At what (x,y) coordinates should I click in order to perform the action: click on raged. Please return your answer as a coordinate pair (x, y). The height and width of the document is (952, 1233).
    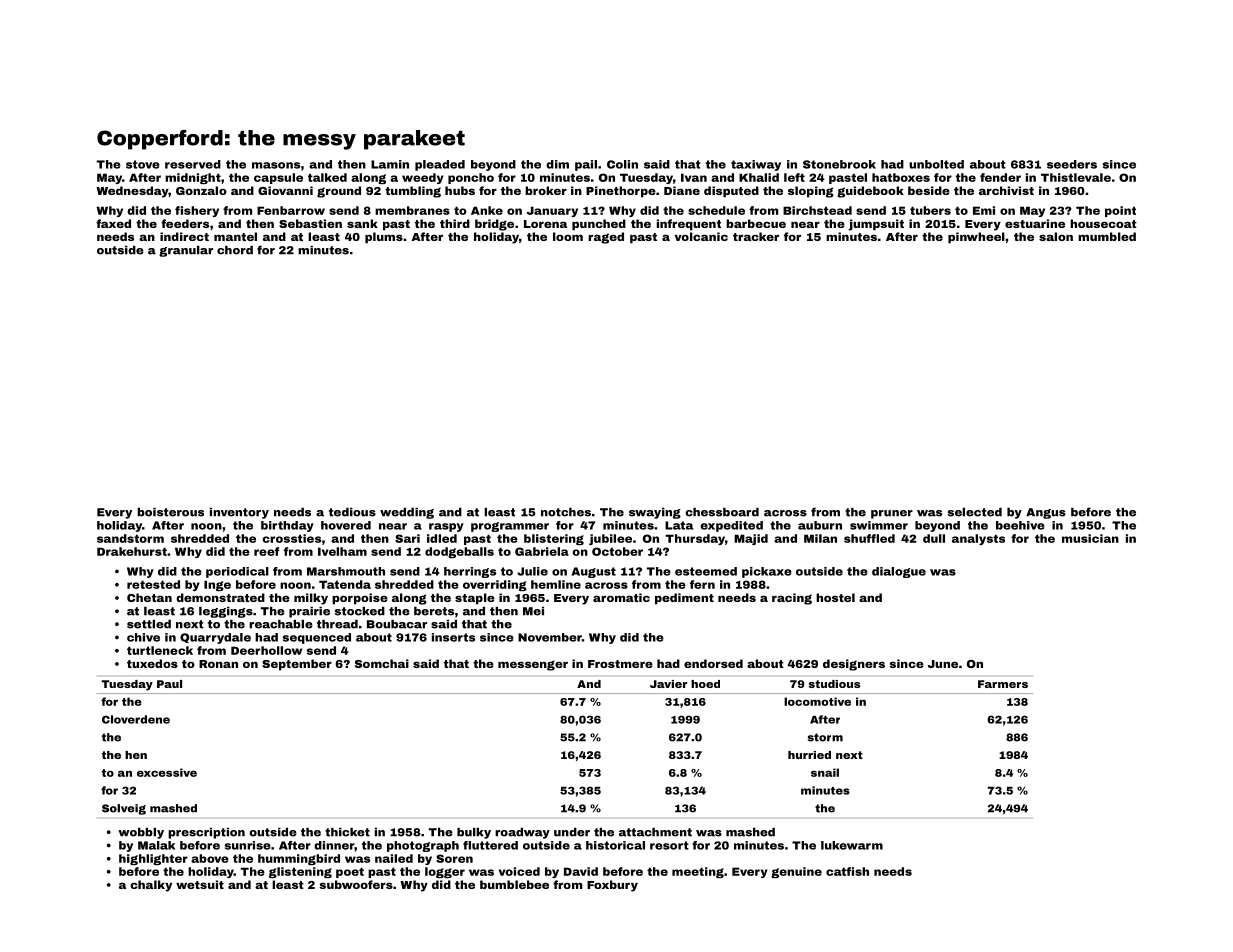
    Looking at the image, I should click on (606, 238).
